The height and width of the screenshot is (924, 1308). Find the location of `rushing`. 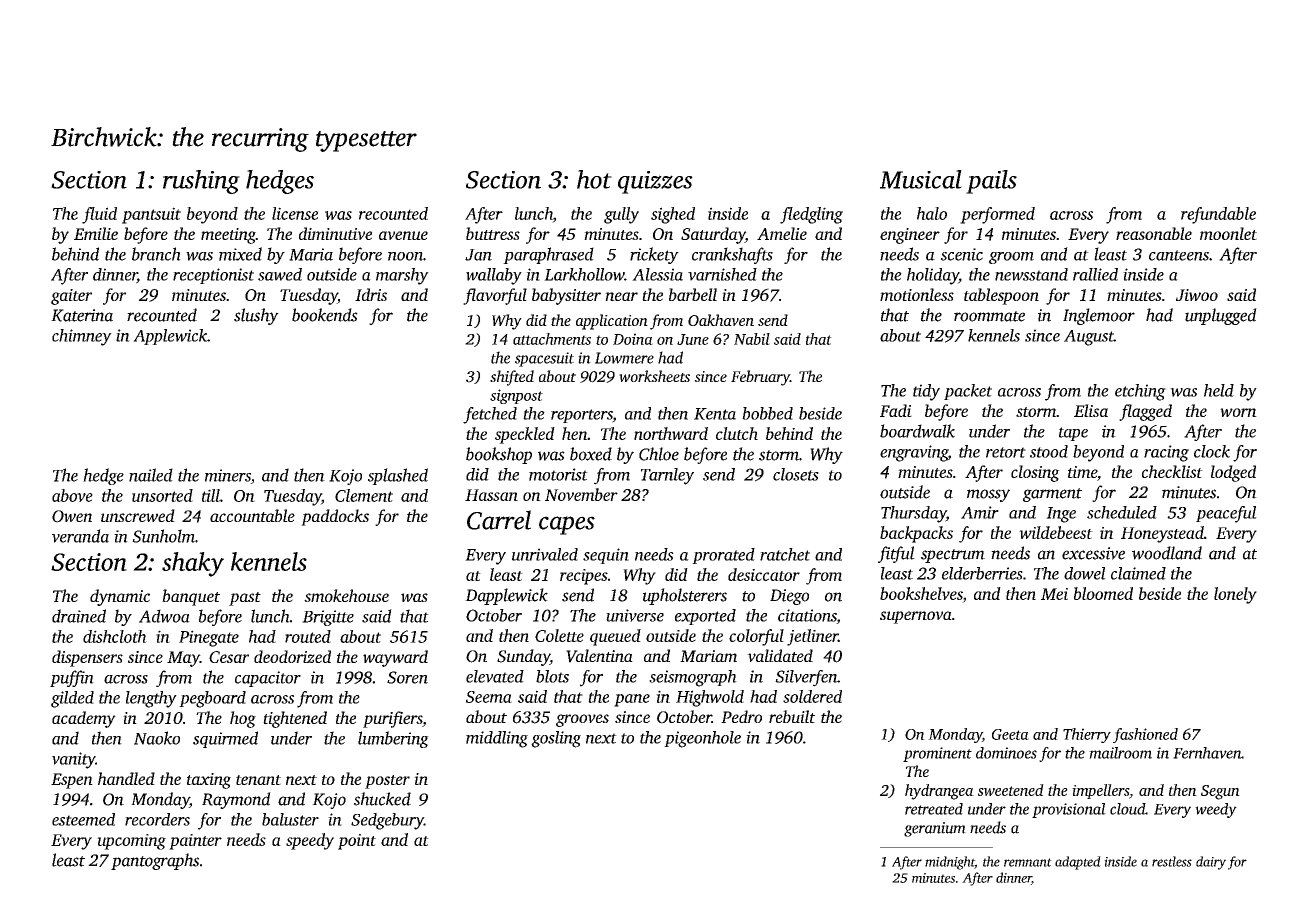

rushing is located at coordinates (201, 182).
